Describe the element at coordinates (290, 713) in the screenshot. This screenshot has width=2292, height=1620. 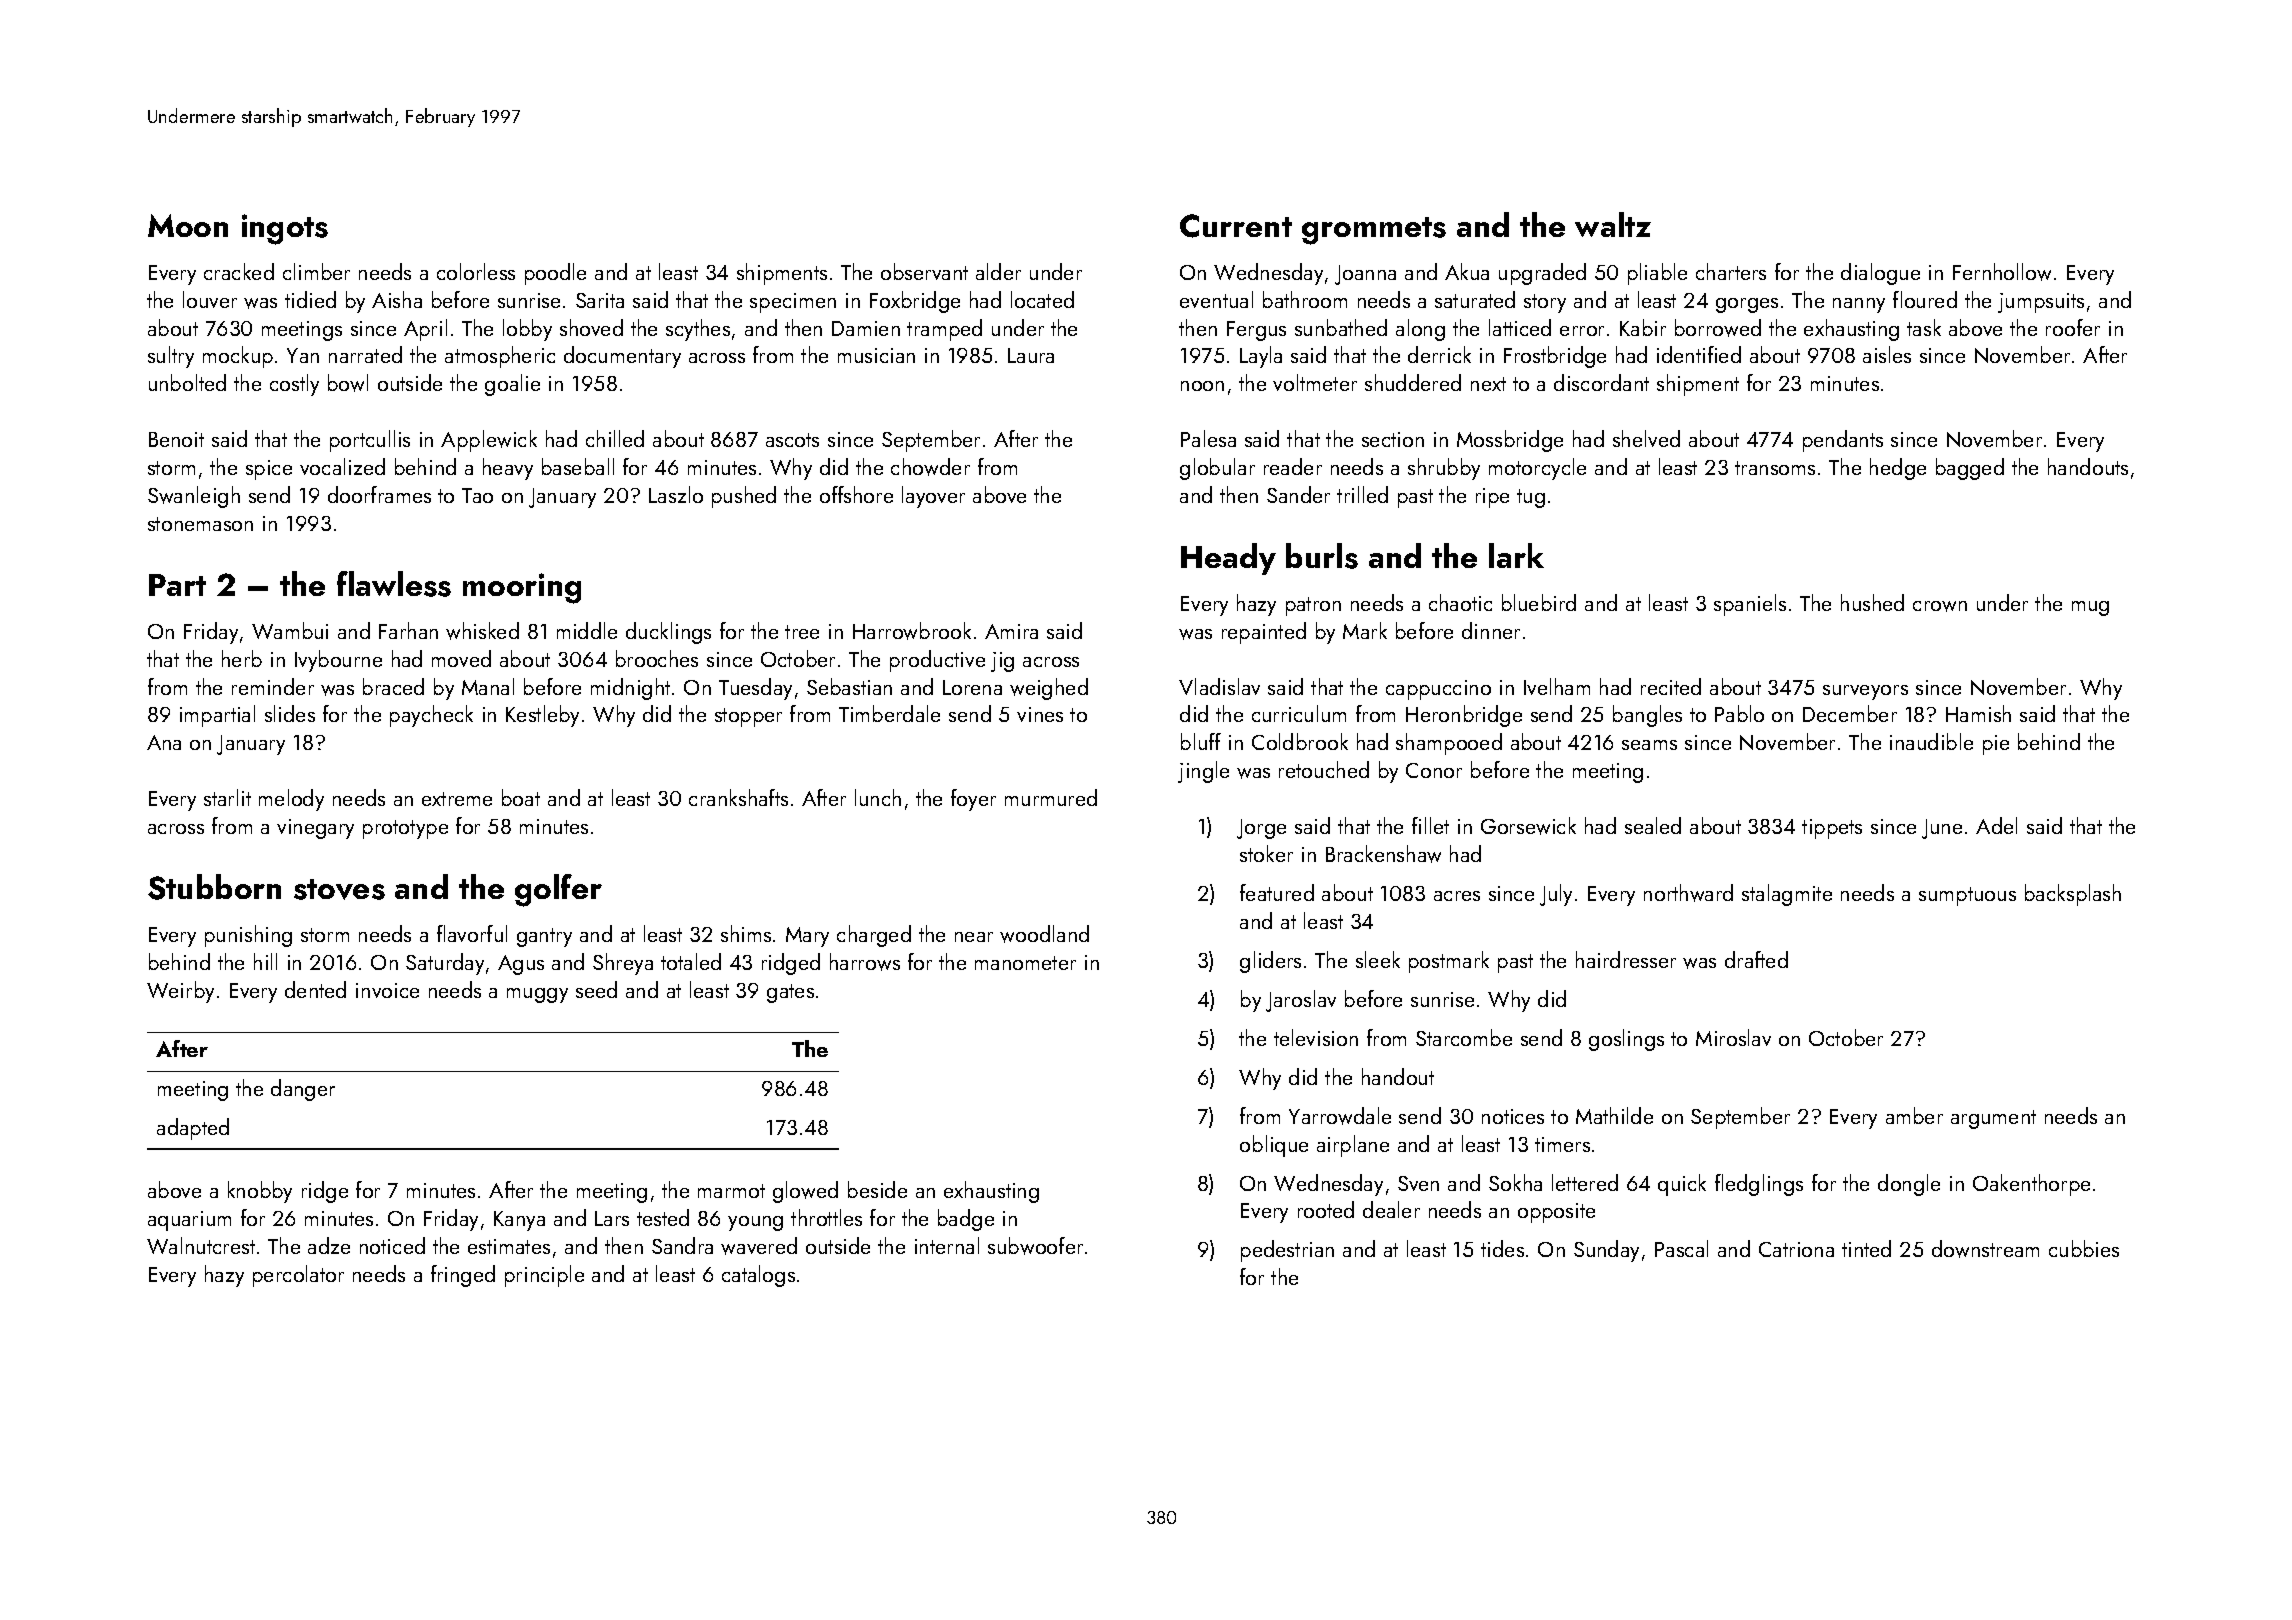
I see `slides` at that location.
